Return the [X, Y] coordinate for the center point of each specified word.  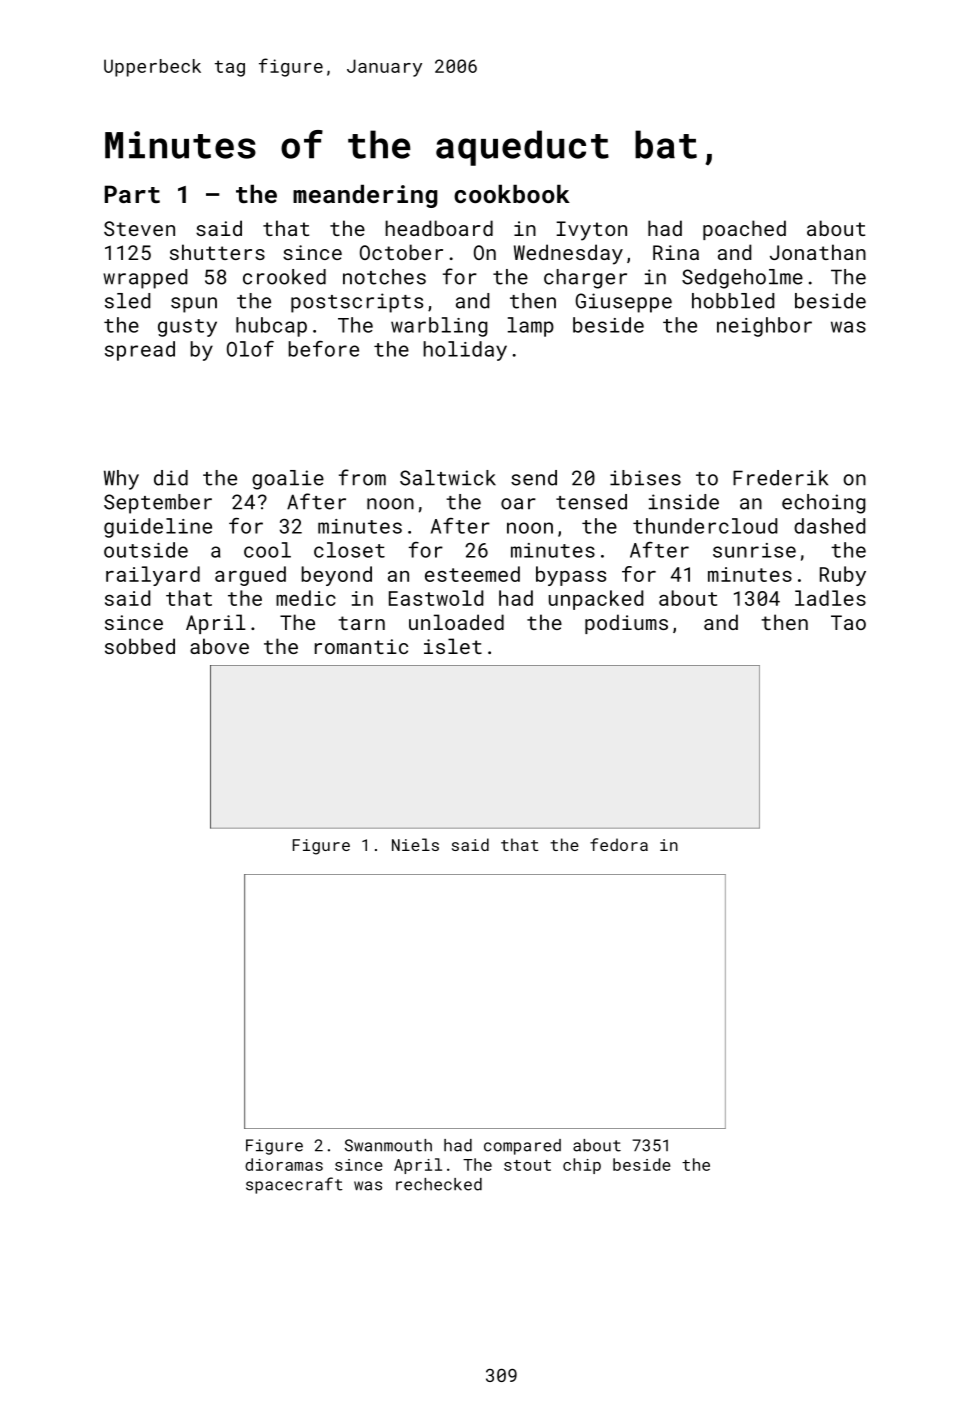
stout [527, 1165]
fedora [619, 844]
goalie [288, 480]
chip [582, 1166]
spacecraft [294, 1185]
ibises [645, 478]
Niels [415, 844]
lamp [531, 327]
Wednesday [568, 254]
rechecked [439, 1184]
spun [194, 305]
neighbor [764, 327]
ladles [830, 598]
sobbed [140, 646]
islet [453, 646]
